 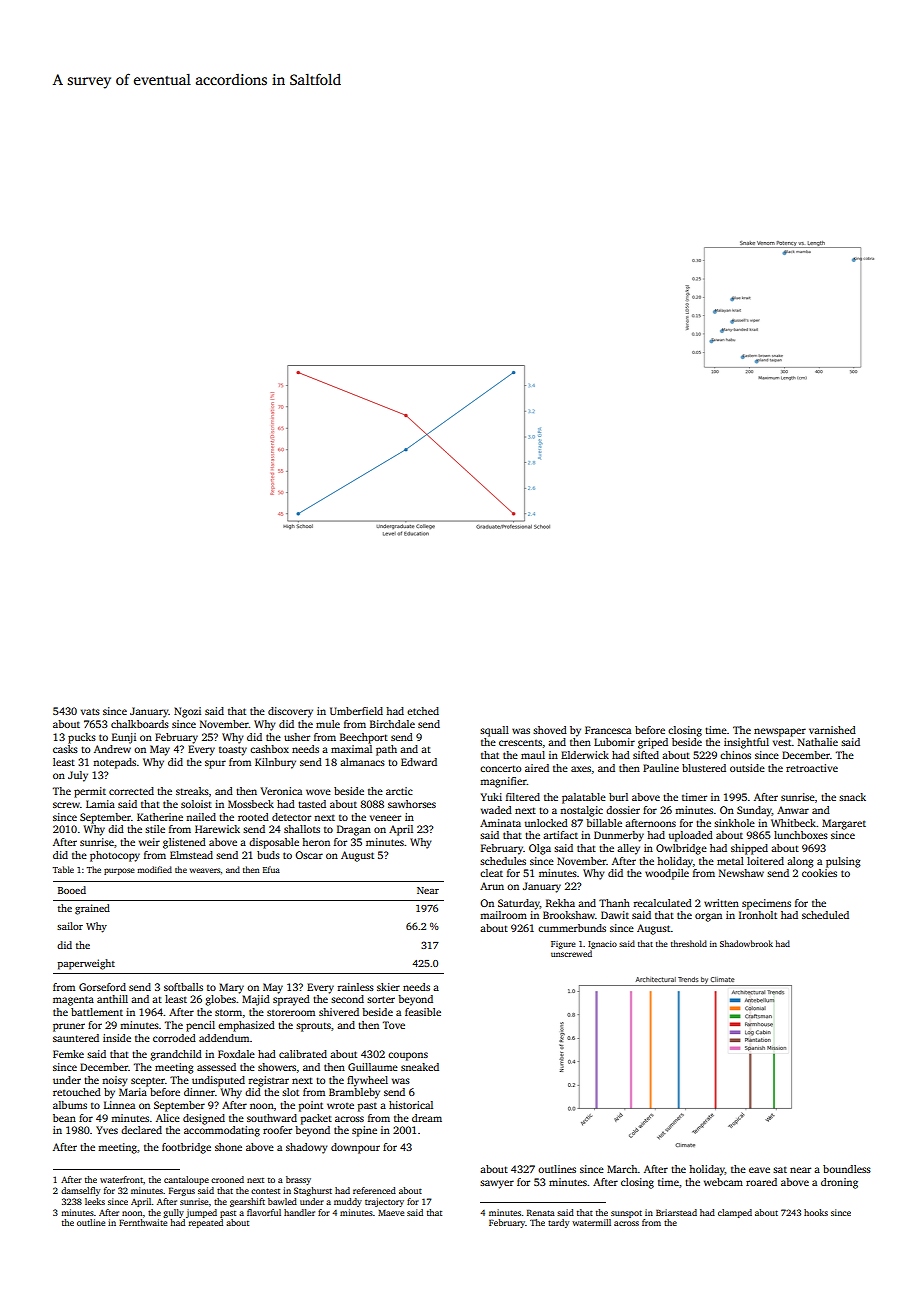 I want to click on globes, so click(x=220, y=1000).
